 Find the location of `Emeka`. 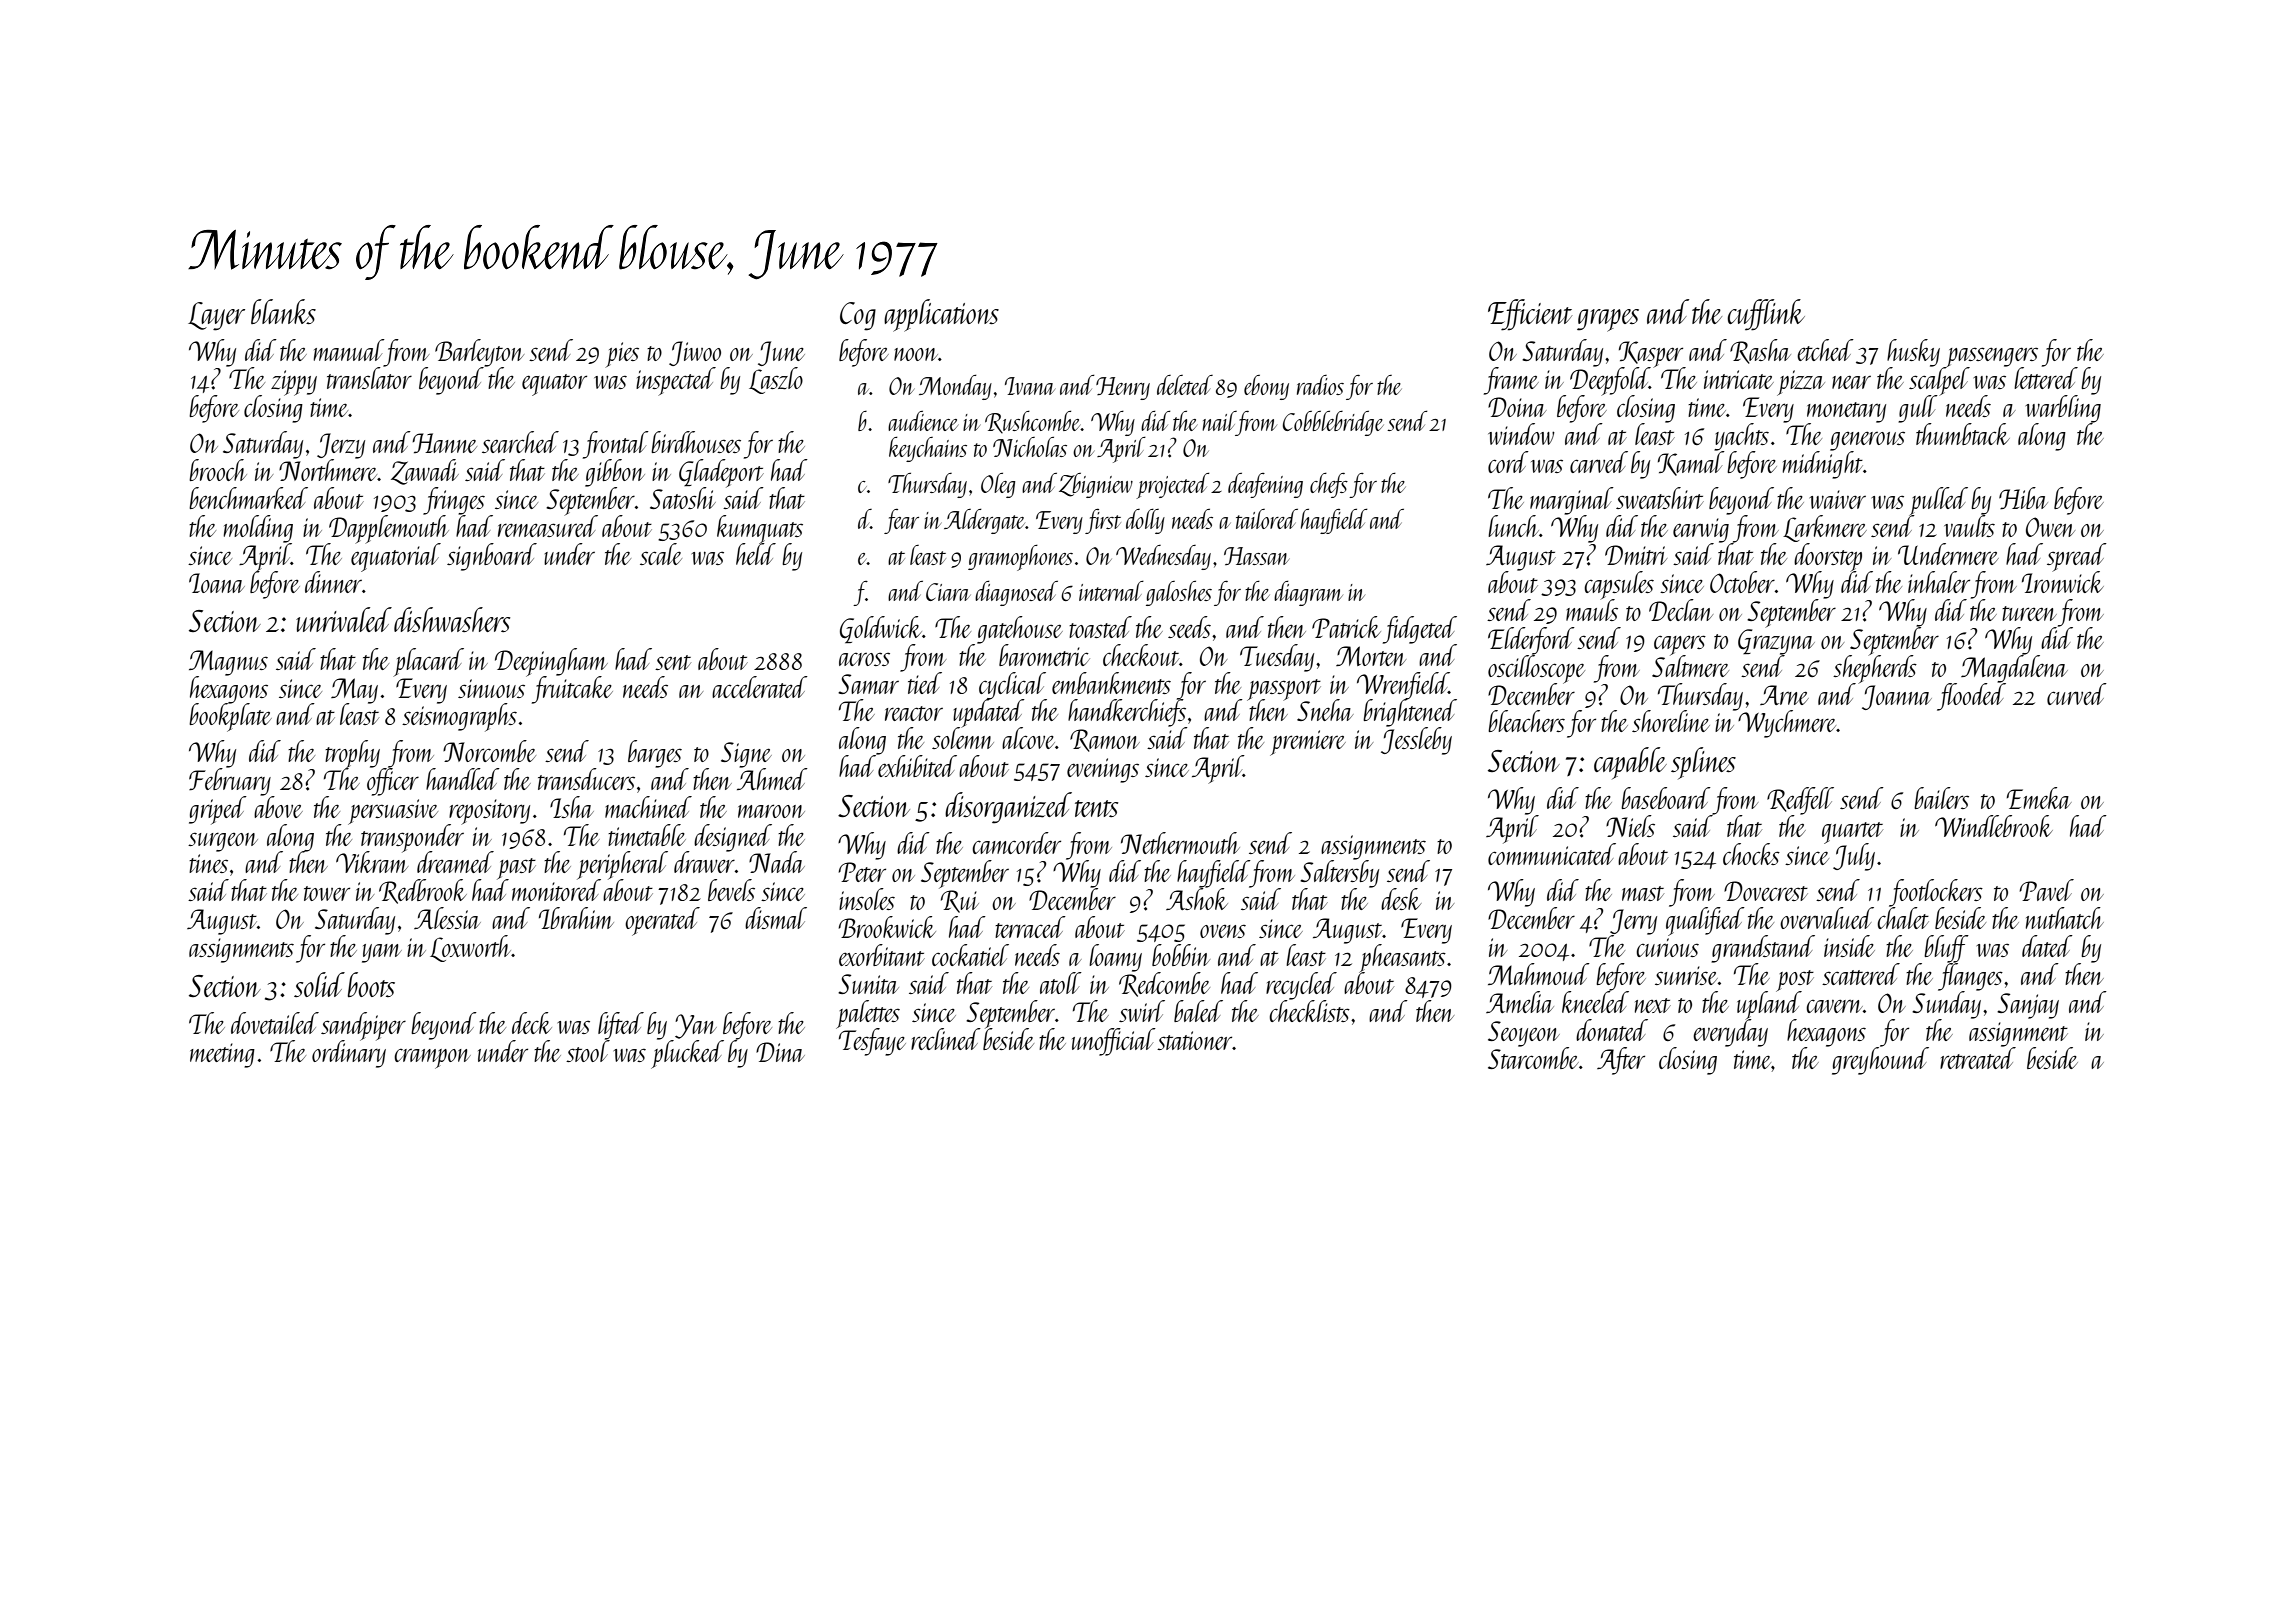

Emeka is located at coordinates (2039, 798).
